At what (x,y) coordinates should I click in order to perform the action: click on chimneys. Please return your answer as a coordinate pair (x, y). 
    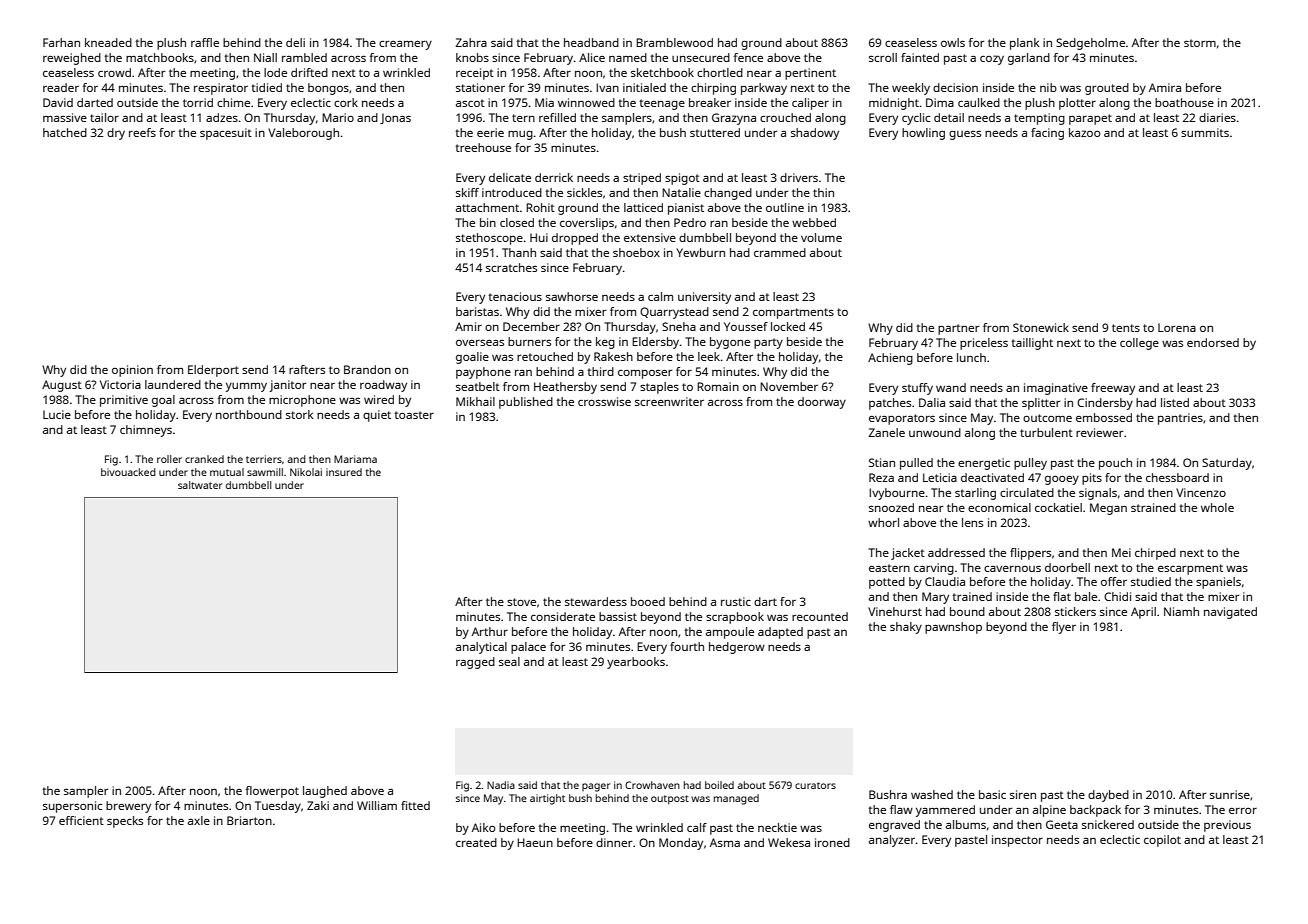
    Looking at the image, I should click on (146, 431).
